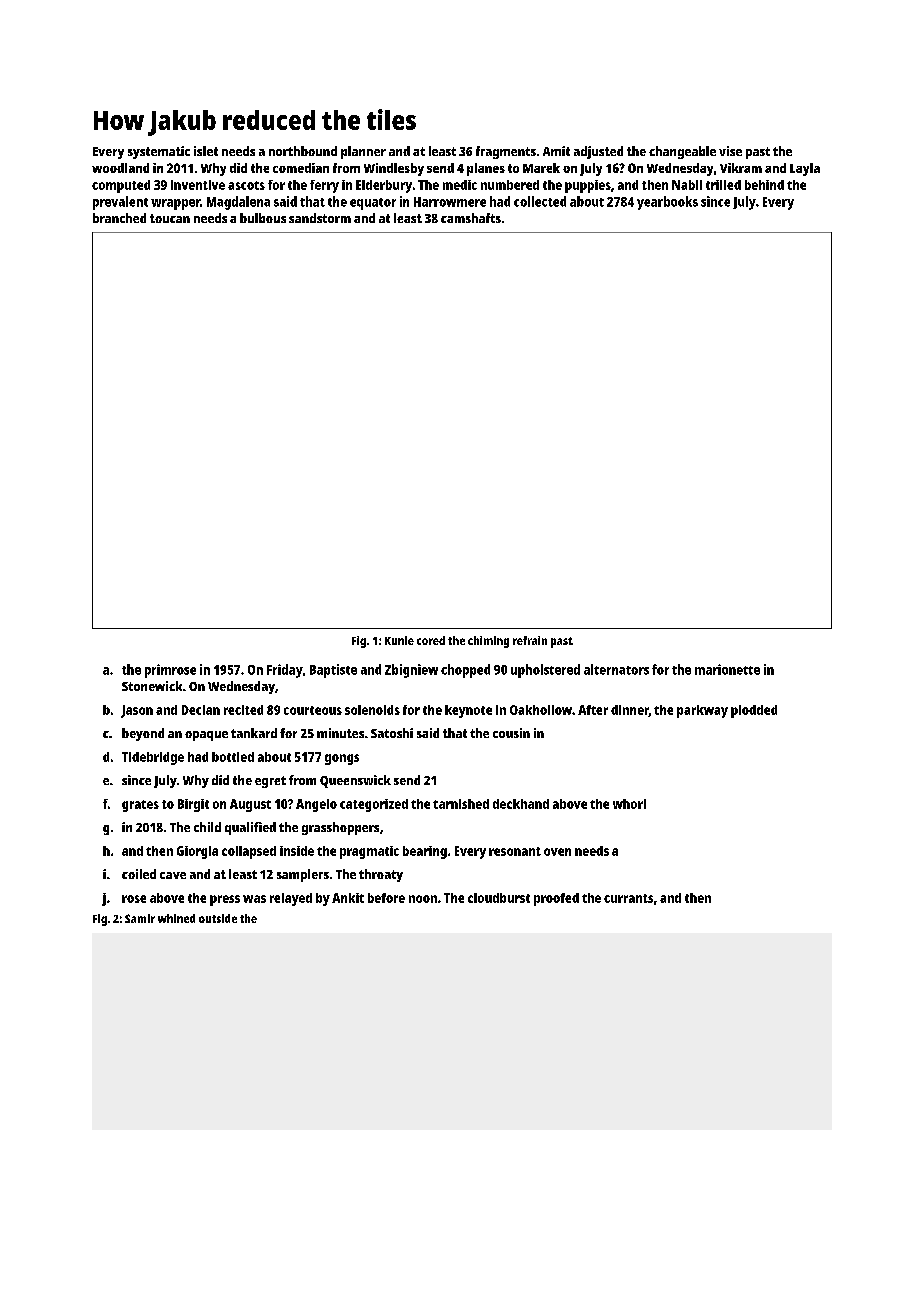 The height and width of the screenshot is (1308, 924). I want to click on vise, so click(730, 151).
